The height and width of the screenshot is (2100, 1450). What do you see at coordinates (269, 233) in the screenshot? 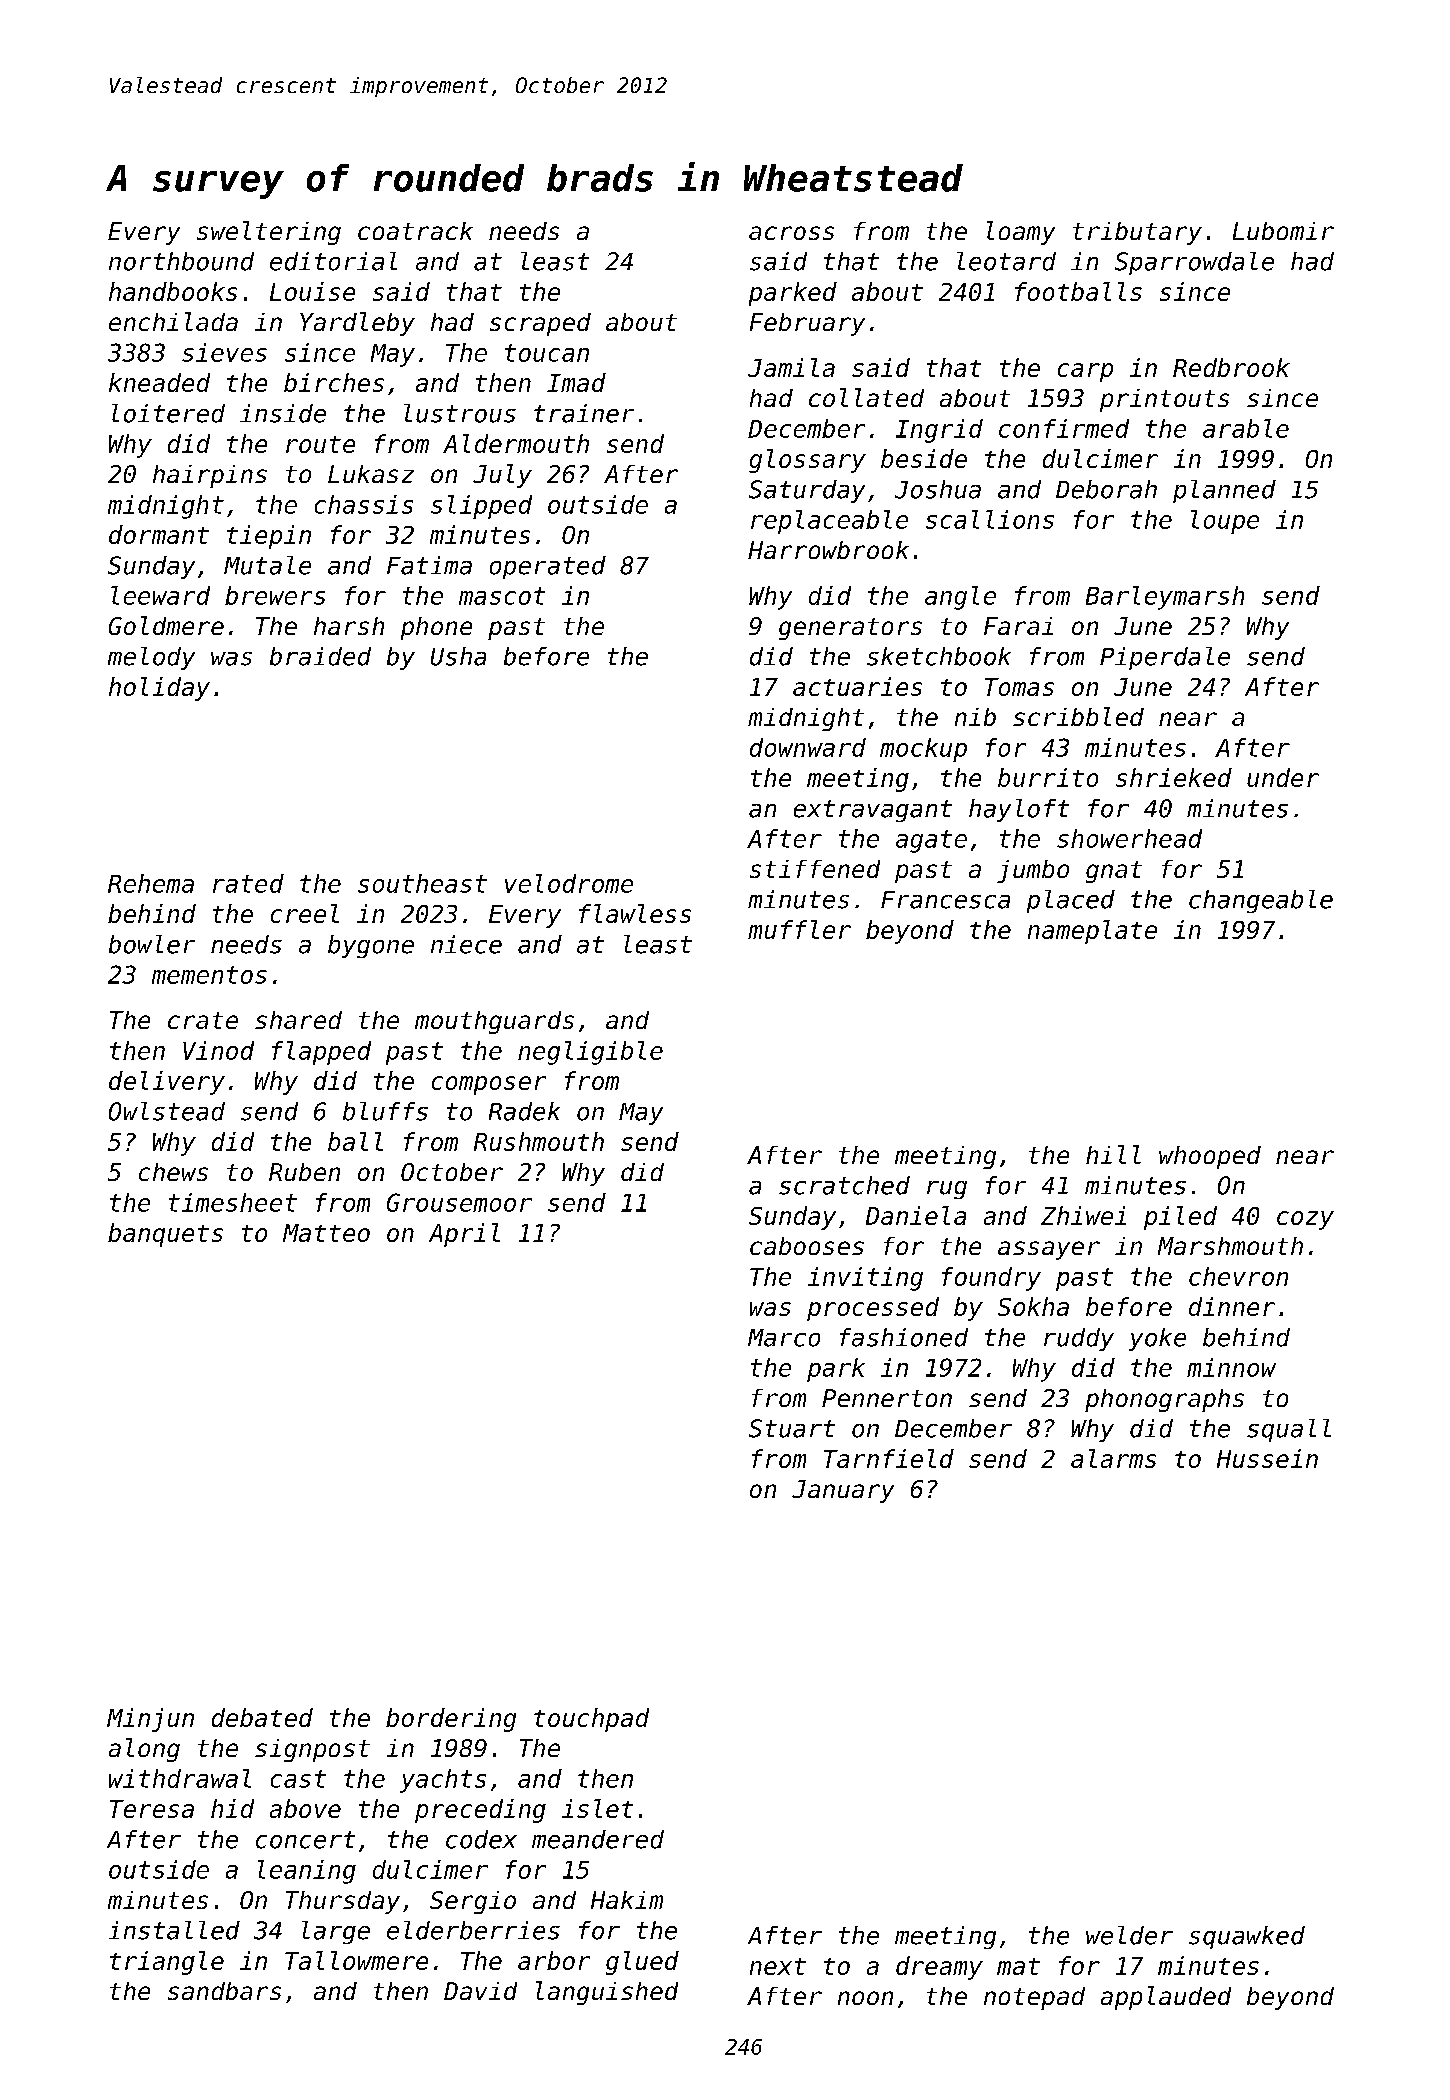
I see `sweltering` at bounding box center [269, 233].
